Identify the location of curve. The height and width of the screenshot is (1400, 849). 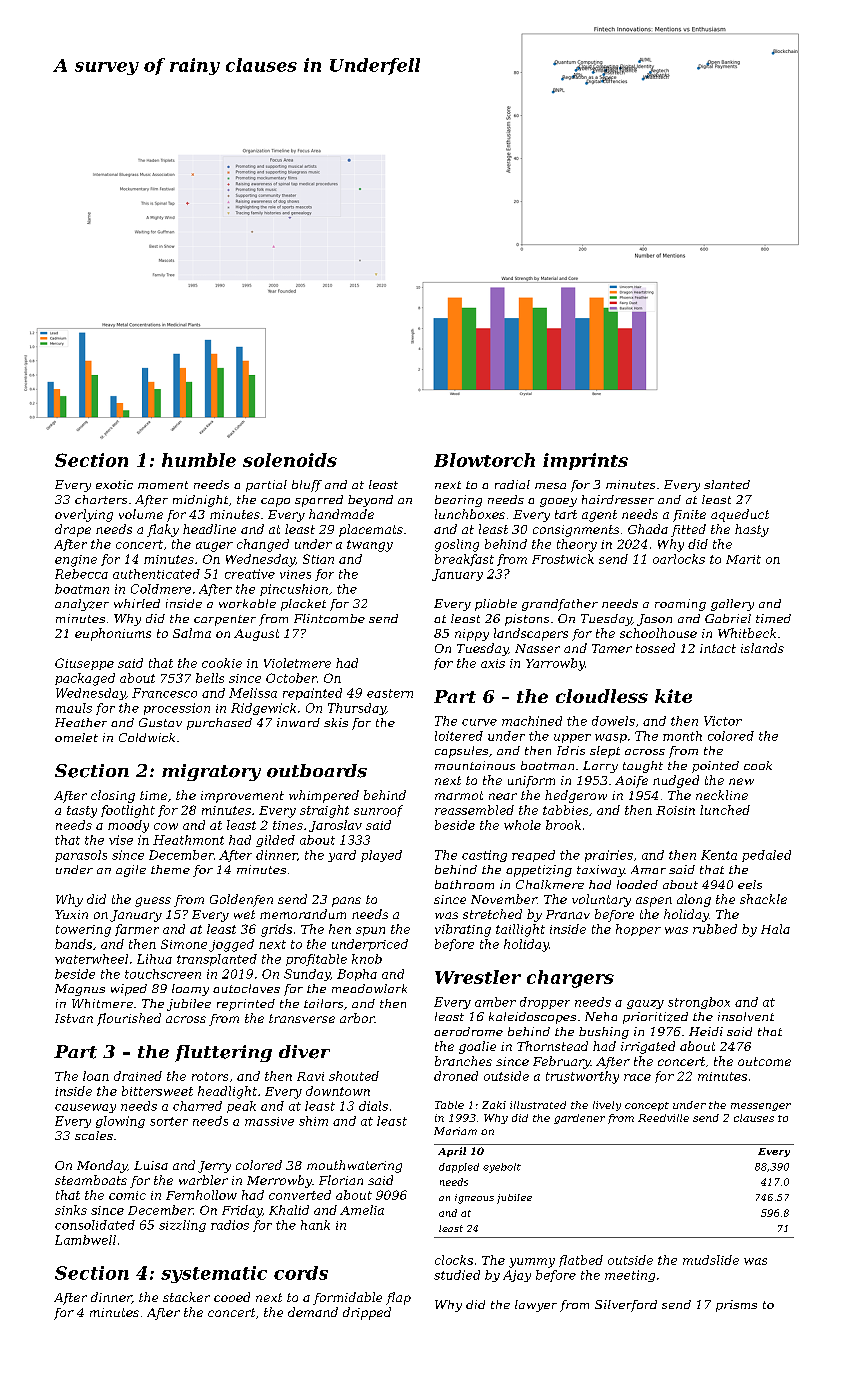
(479, 722).
